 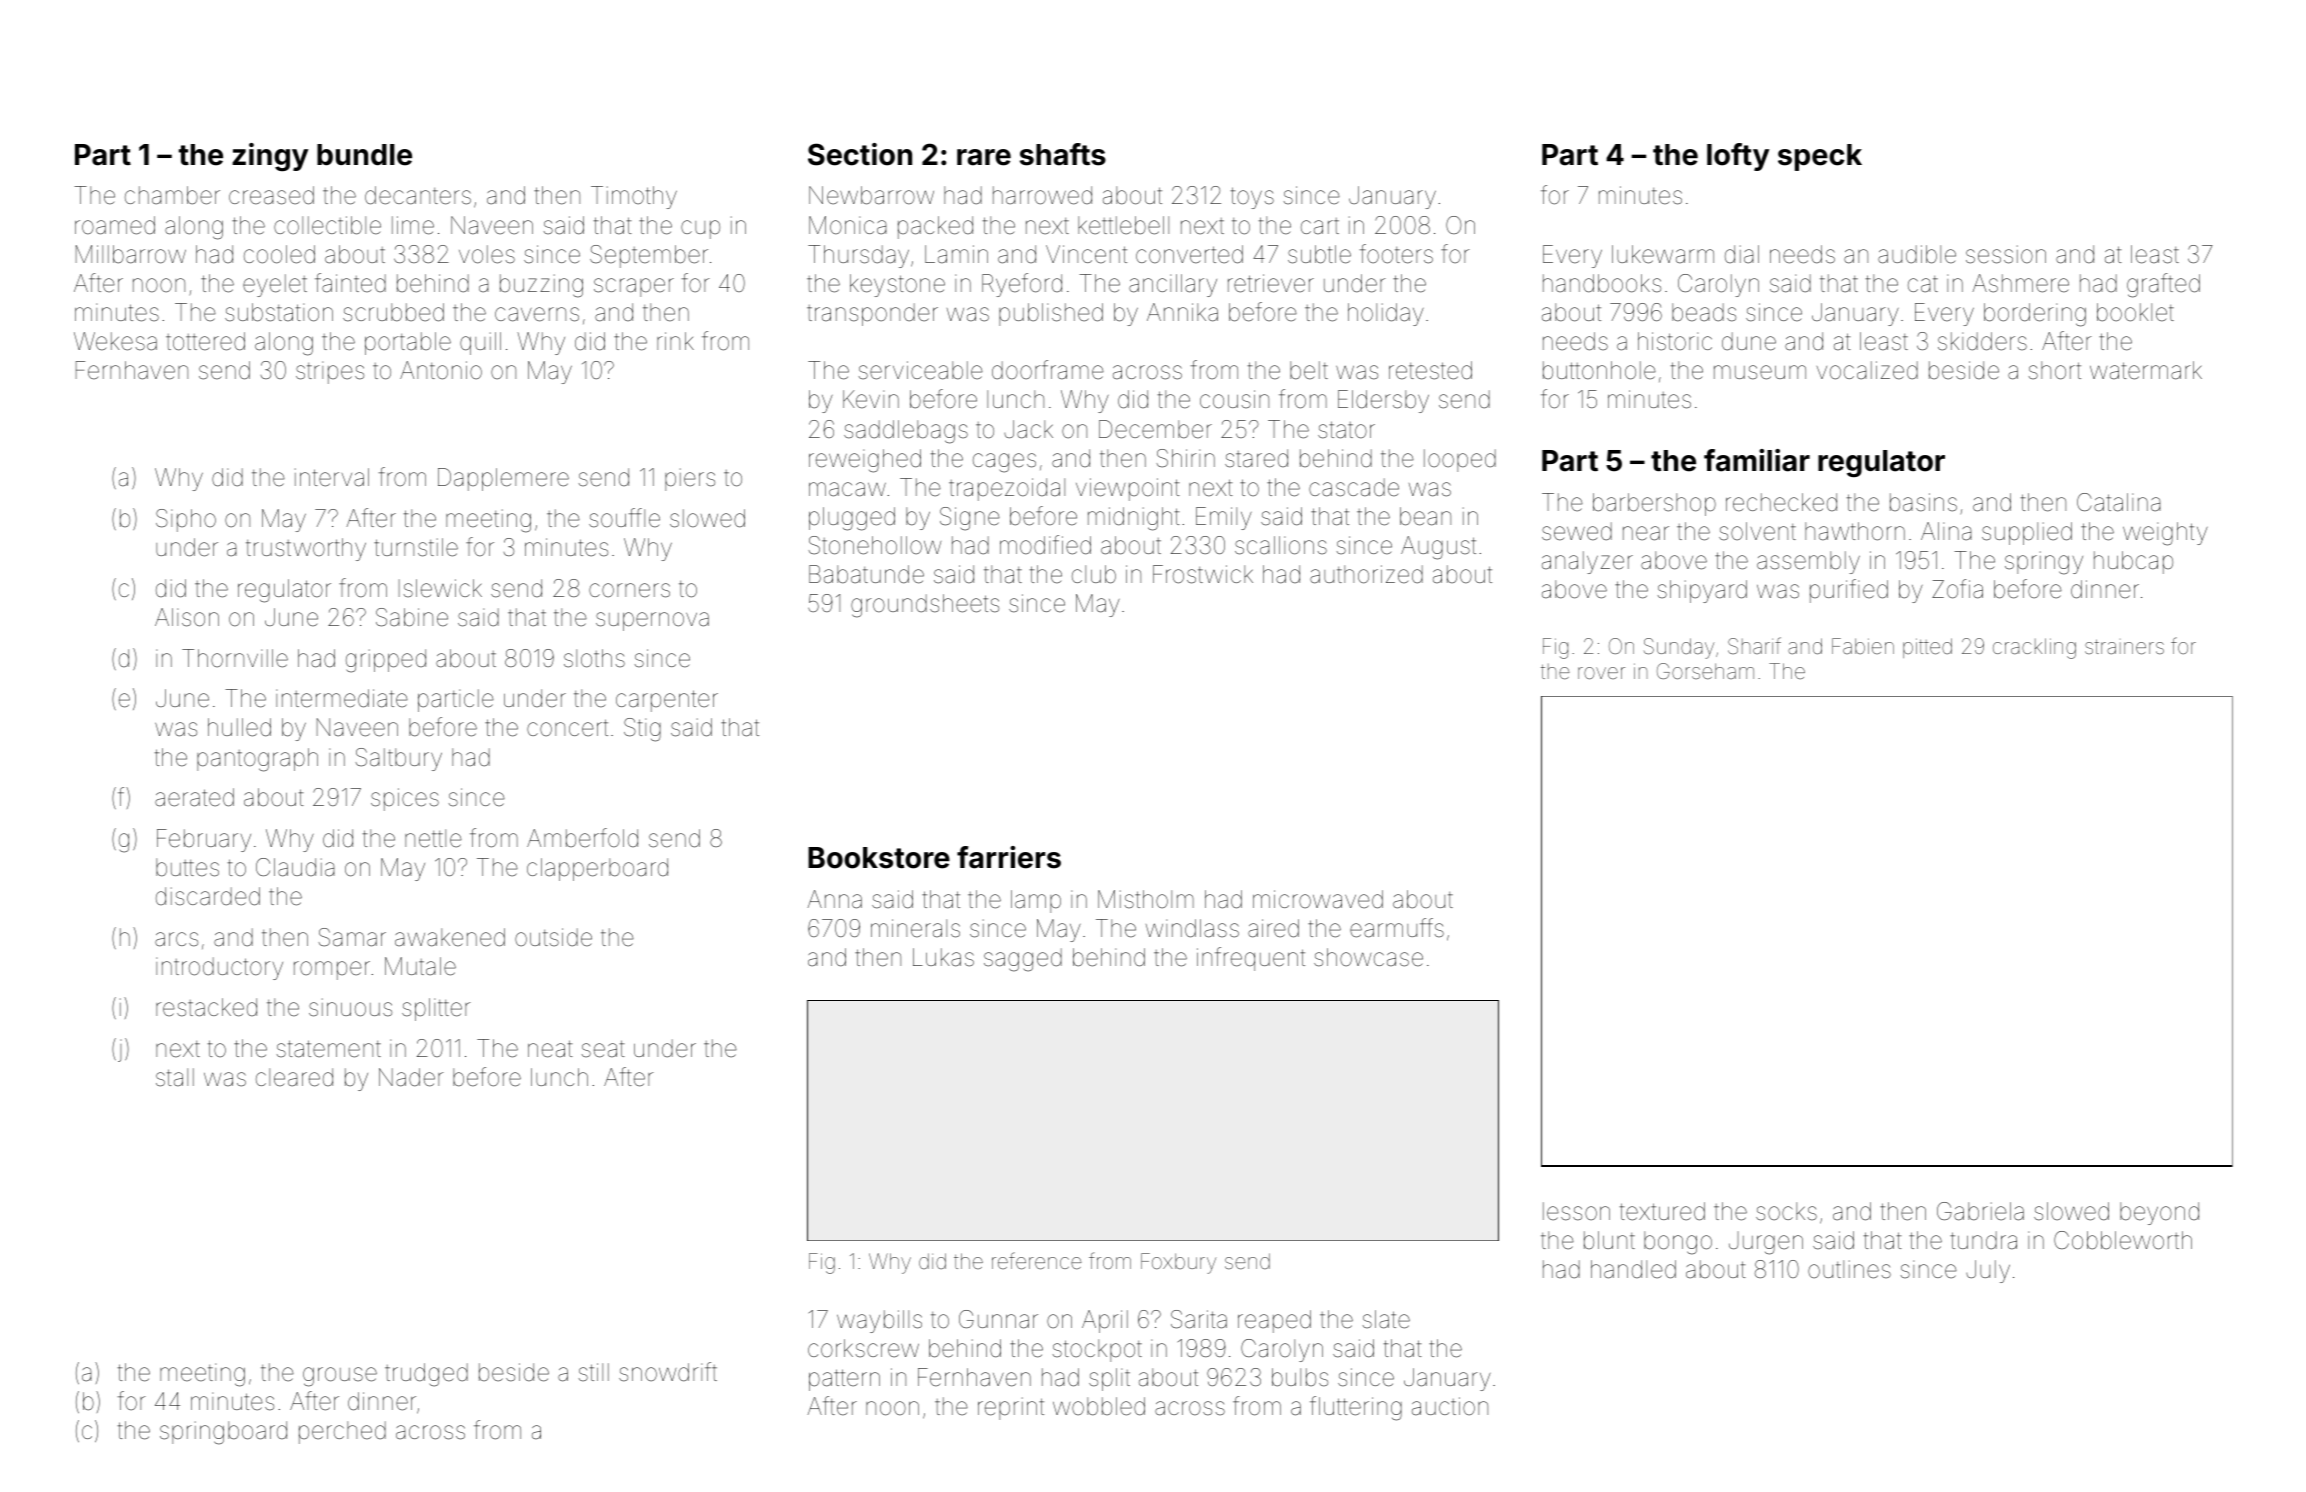 What do you see at coordinates (1601, 673) in the document?
I see `rover` at bounding box center [1601, 673].
